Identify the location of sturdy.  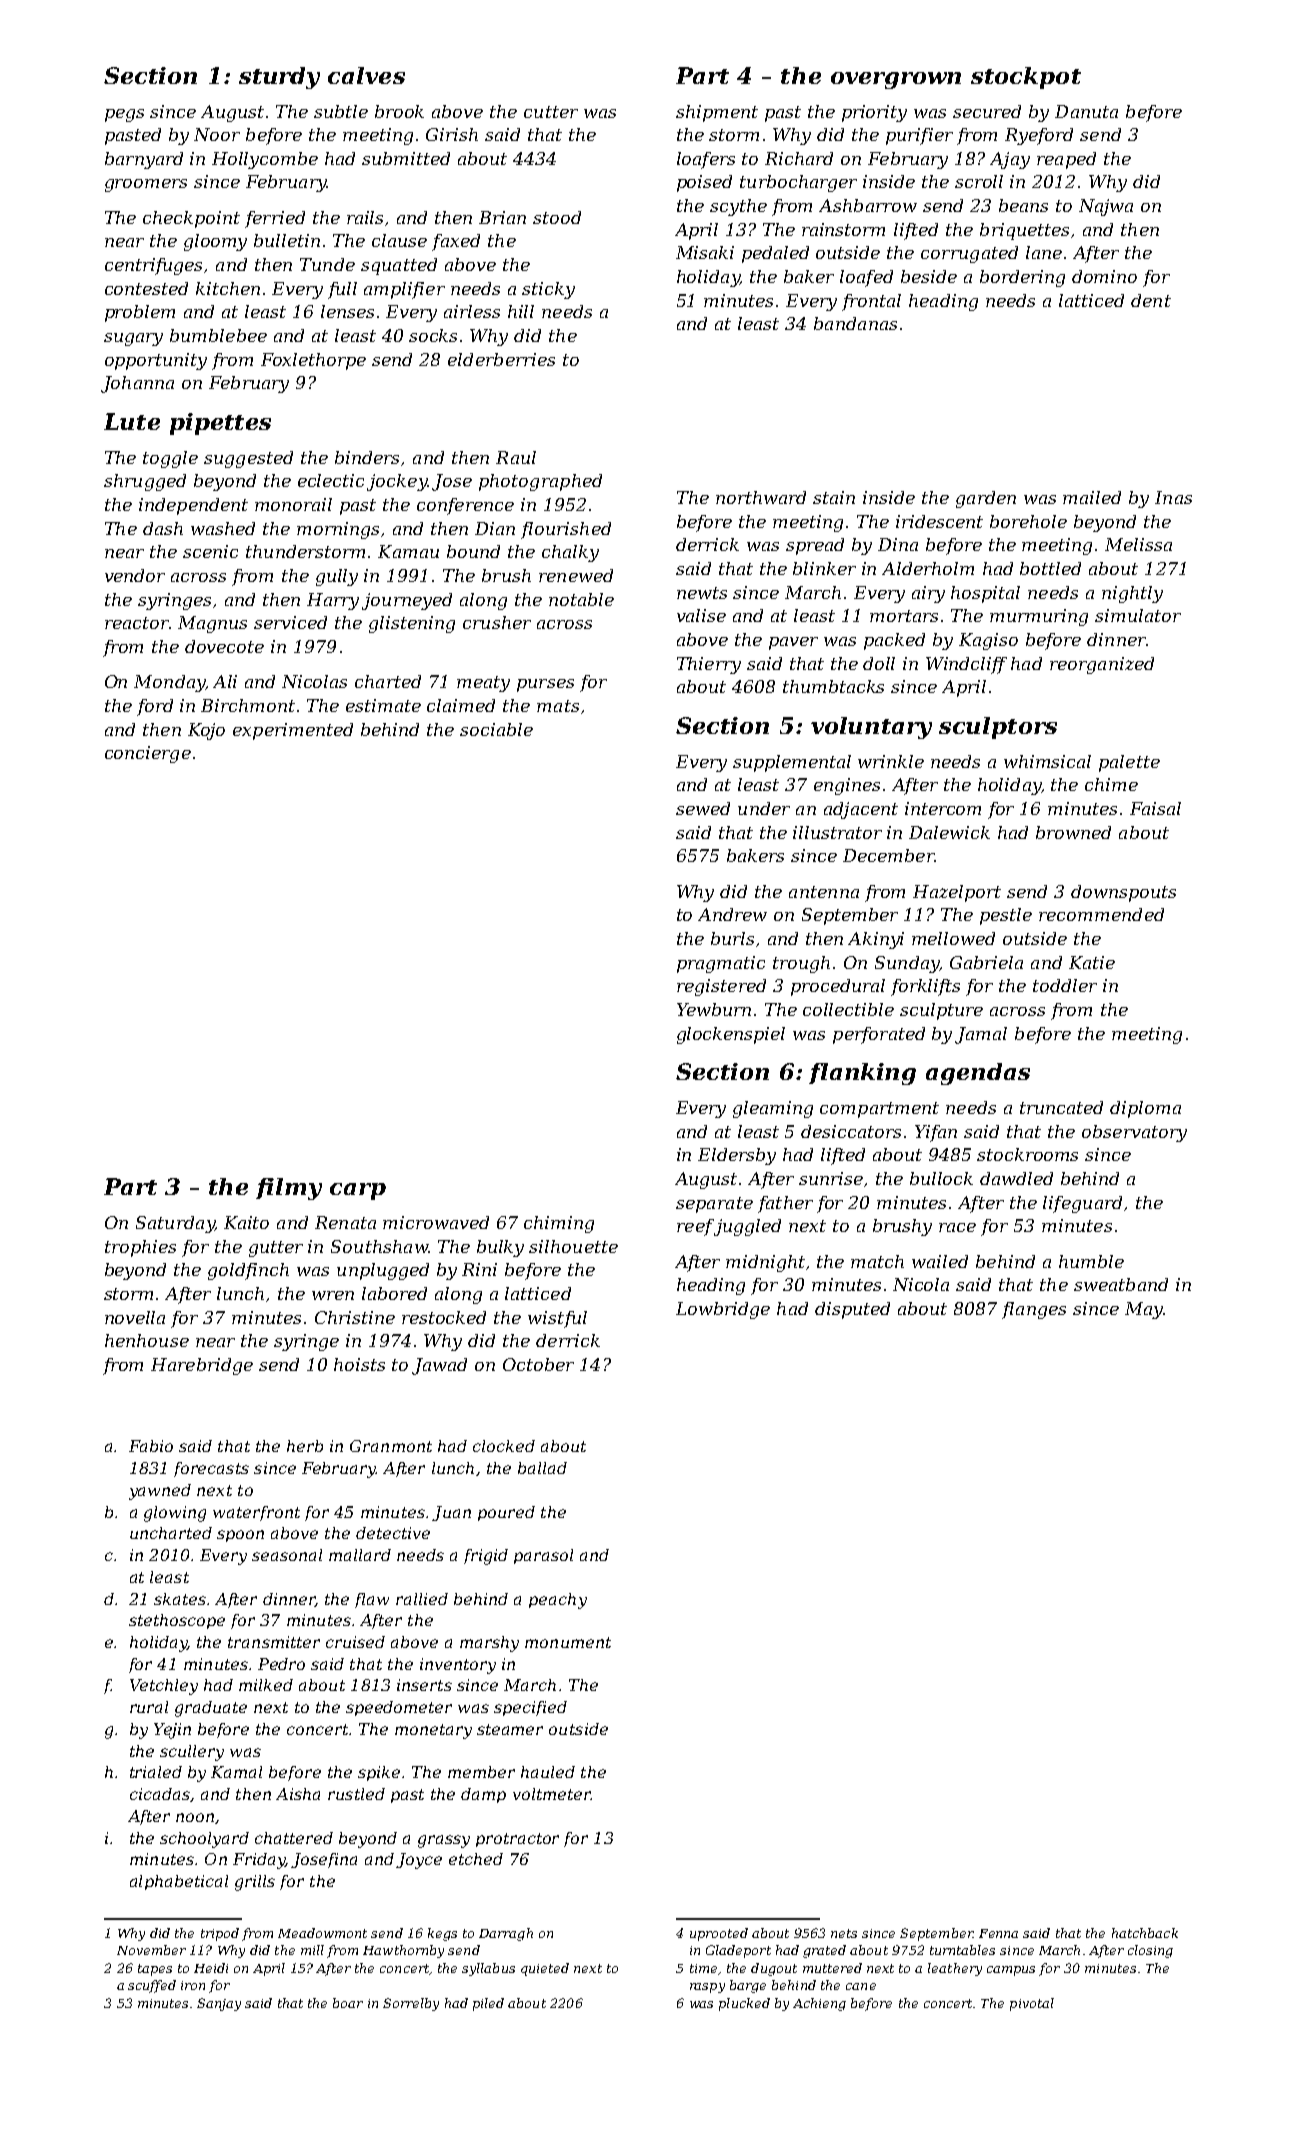
(279, 78).
